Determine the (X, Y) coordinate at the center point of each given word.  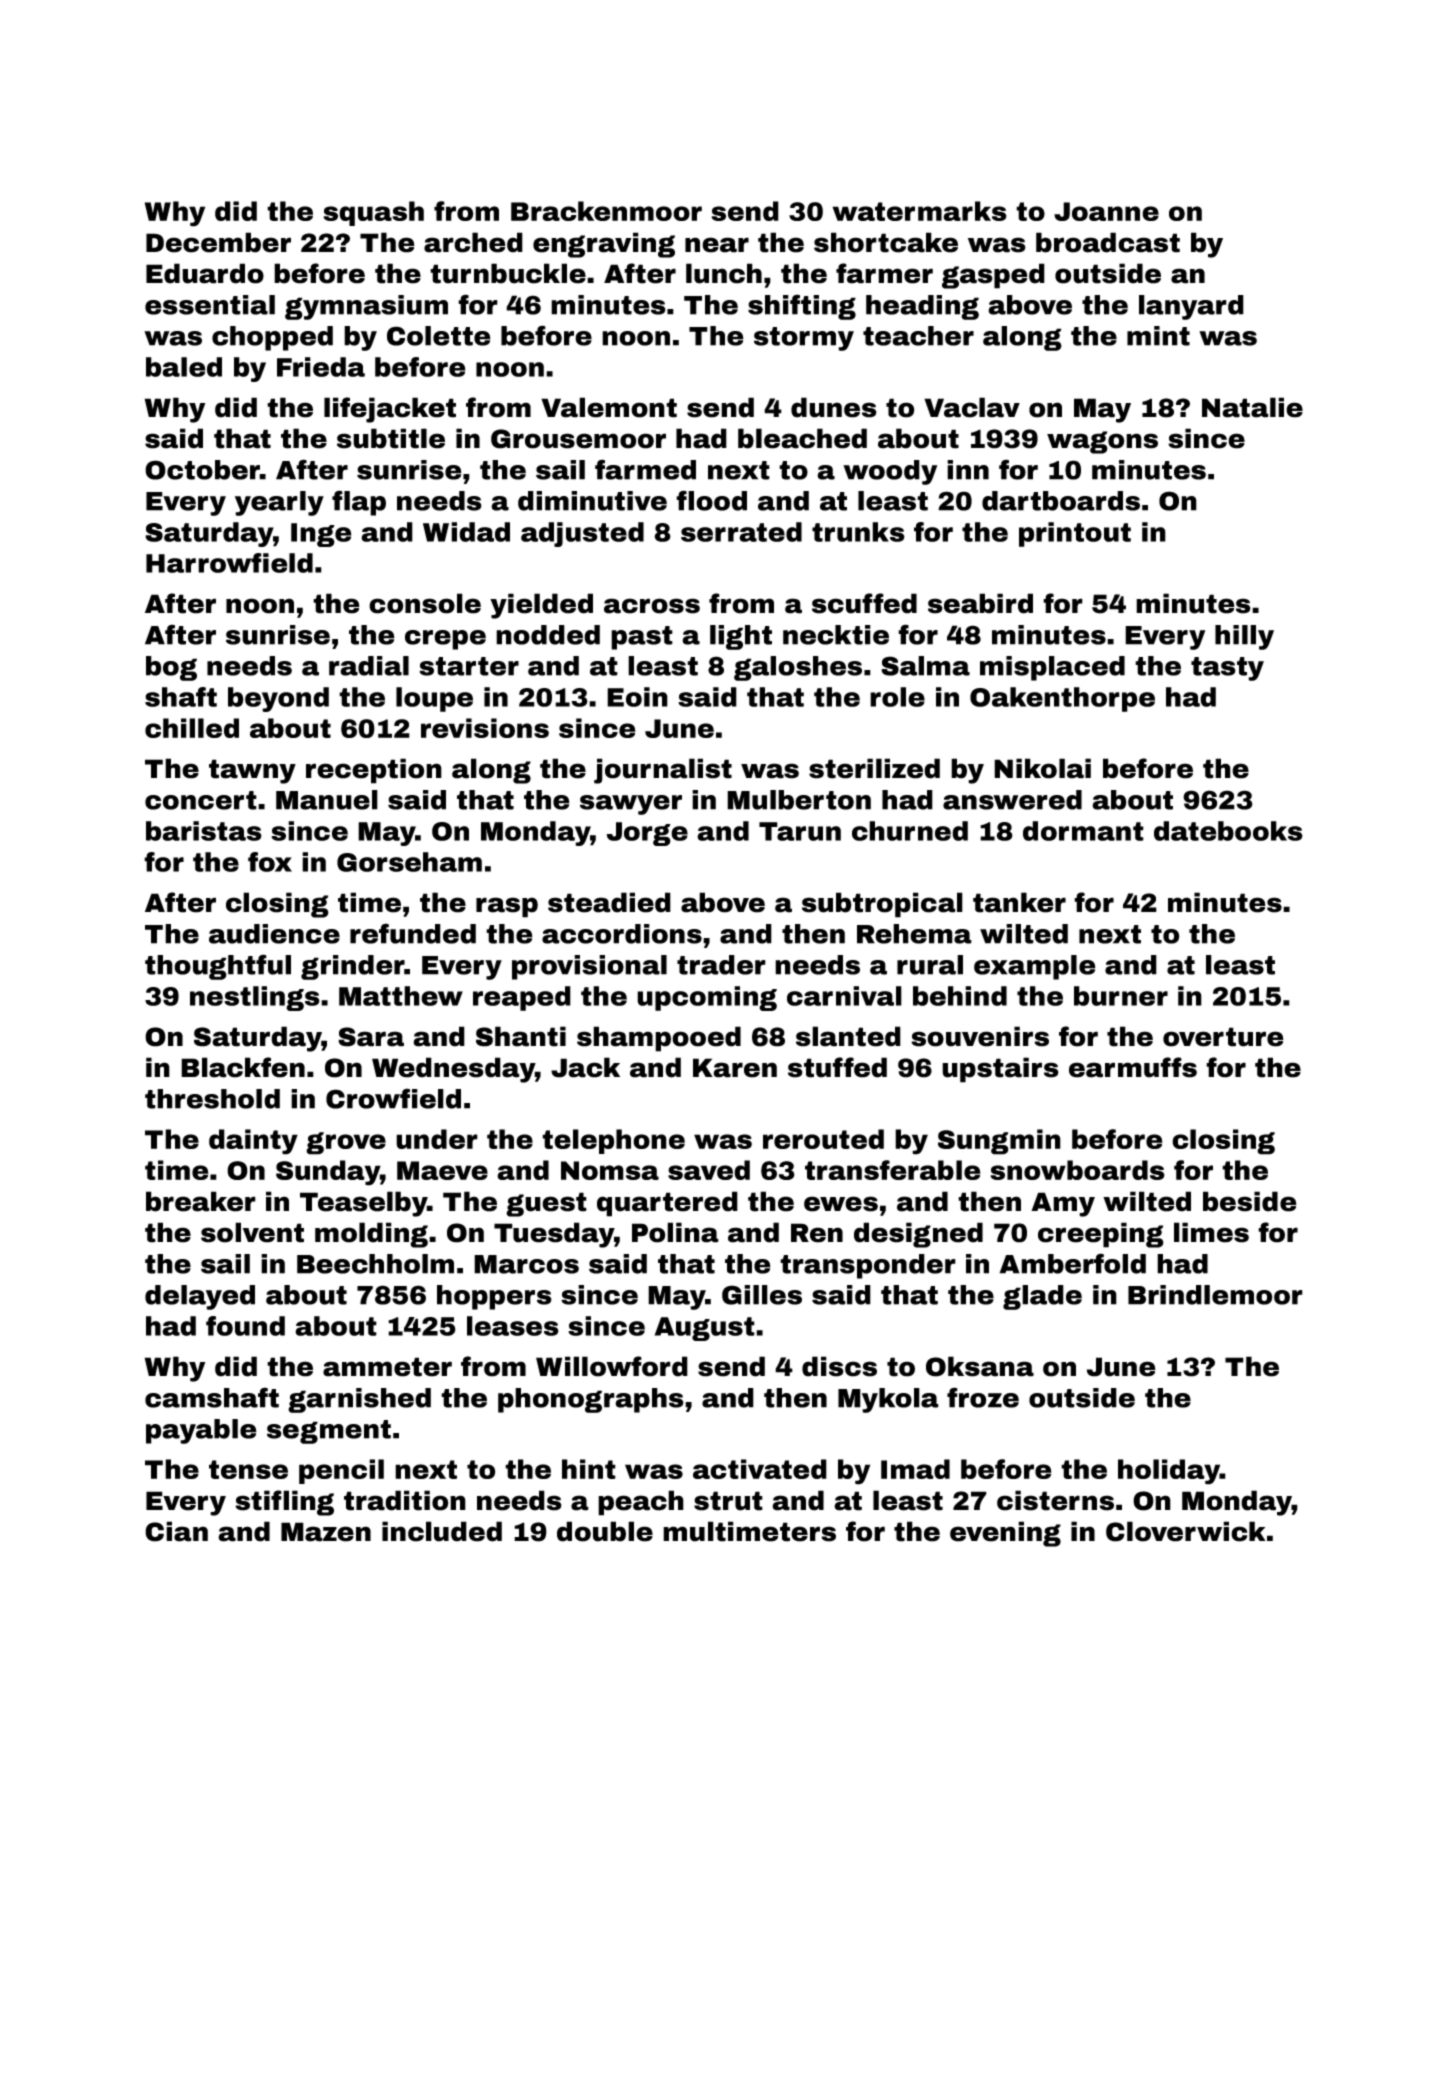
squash (373, 213)
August (705, 1329)
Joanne (1106, 211)
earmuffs (1133, 1067)
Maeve (442, 1170)
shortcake (886, 242)
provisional (589, 967)
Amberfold (1073, 1263)
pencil (341, 1471)
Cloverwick (1186, 1531)
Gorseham (409, 862)
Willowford (612, 1366)
